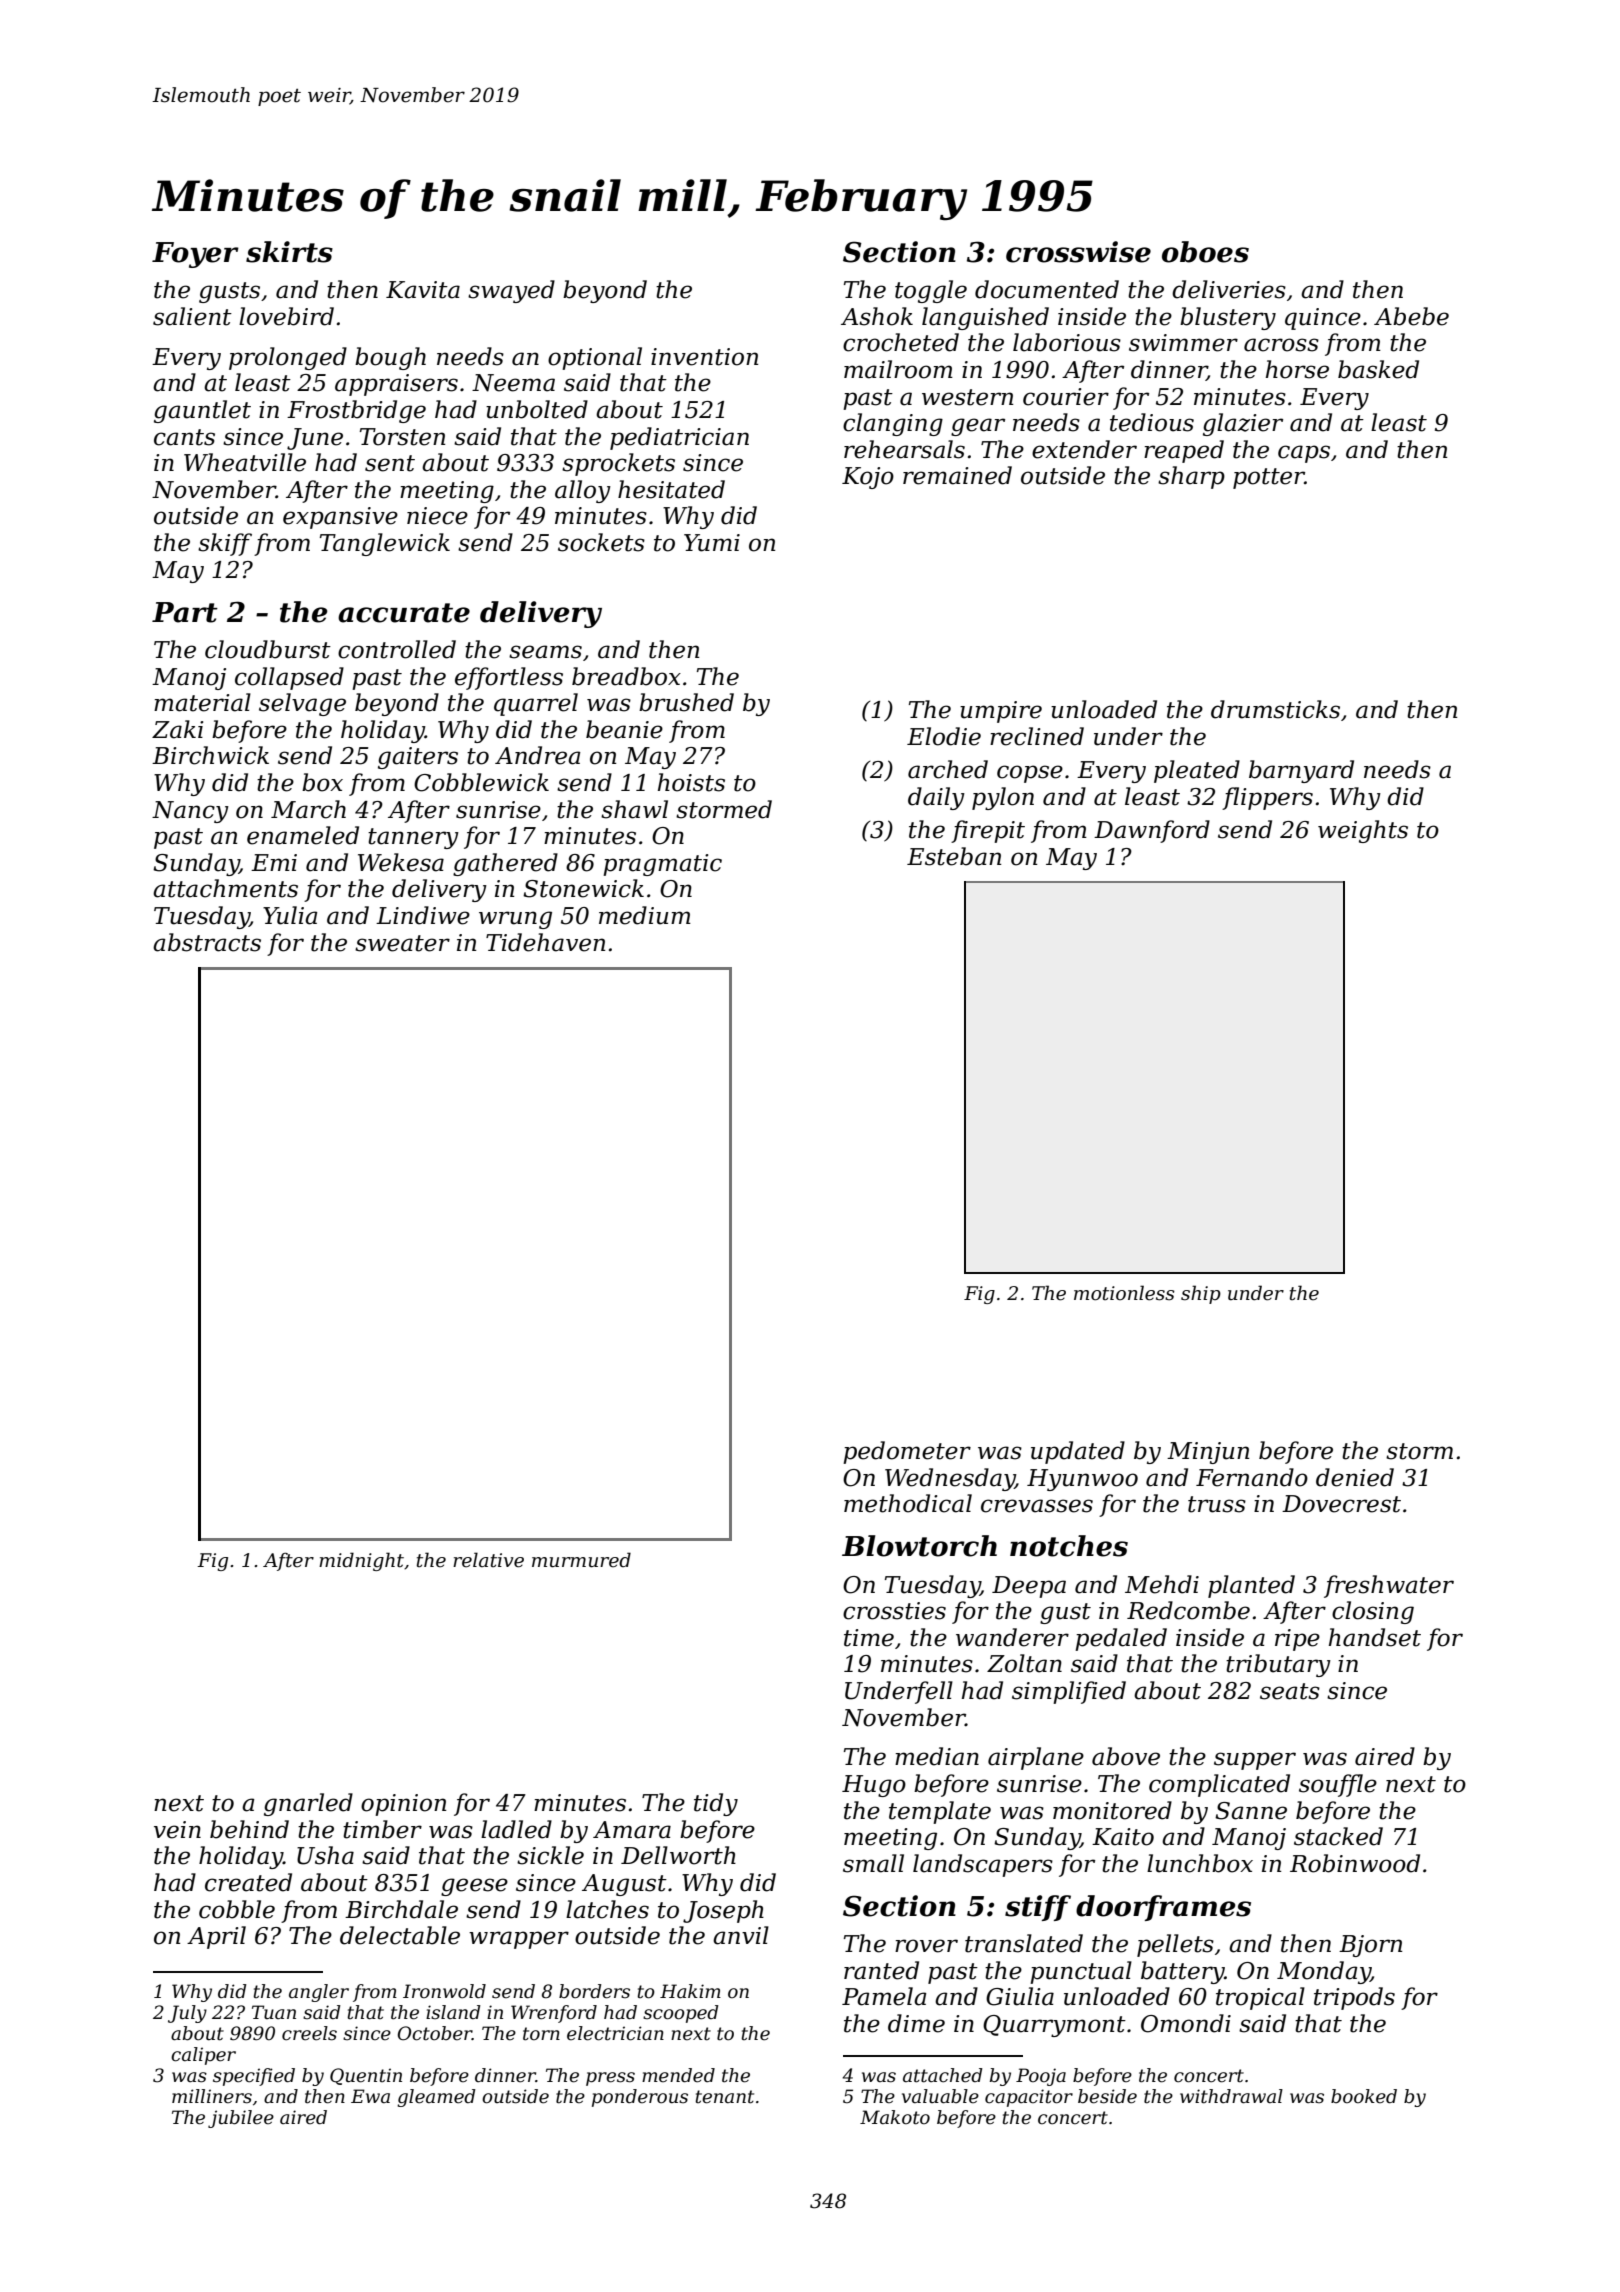 This image has height=2292, width=1620. I want to click on murmured, so click(581, 1560).
